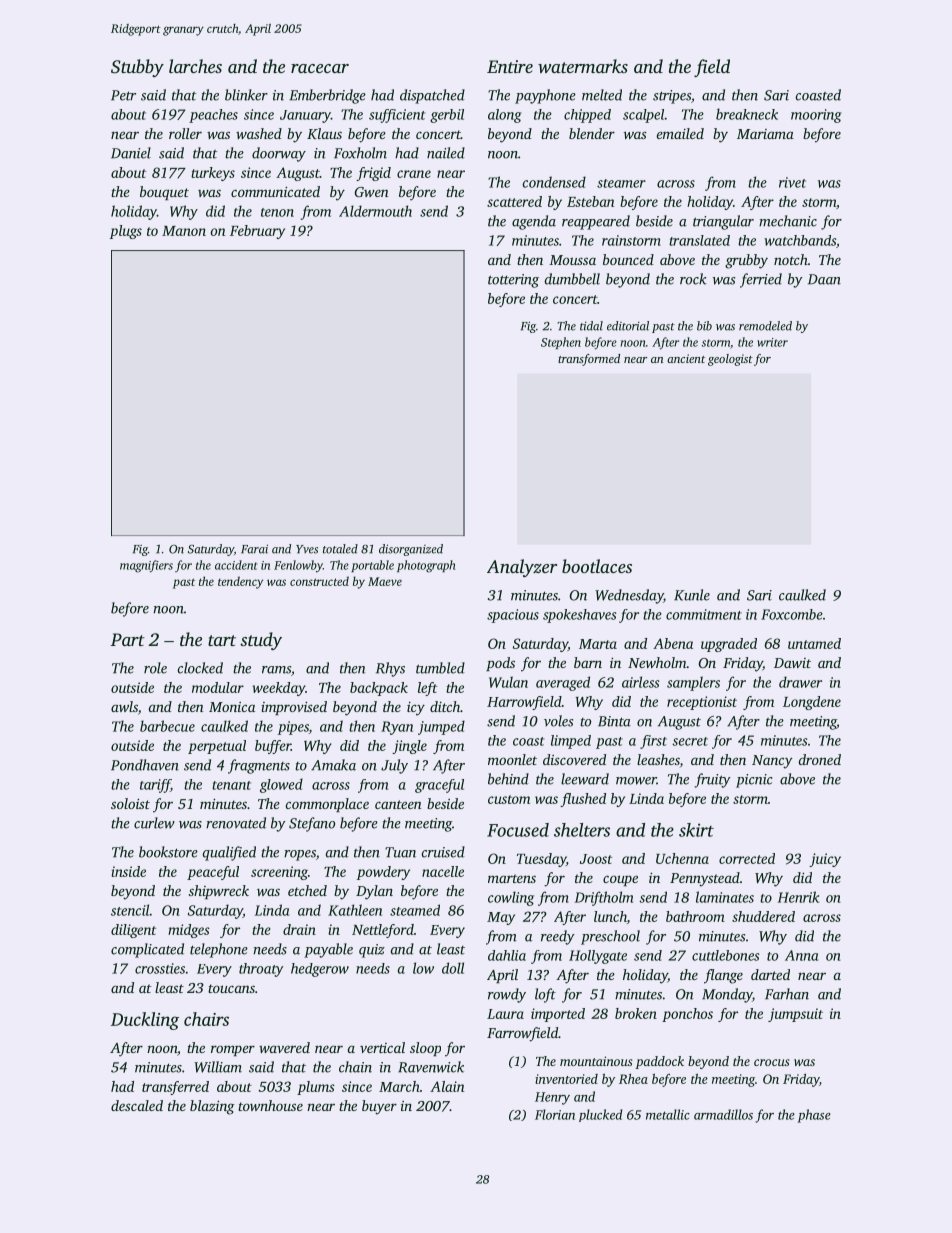 This page has width=952, height=1233. Describe the element at coordinates (146, 566) in the page. I see `magnifiers` at that location.
